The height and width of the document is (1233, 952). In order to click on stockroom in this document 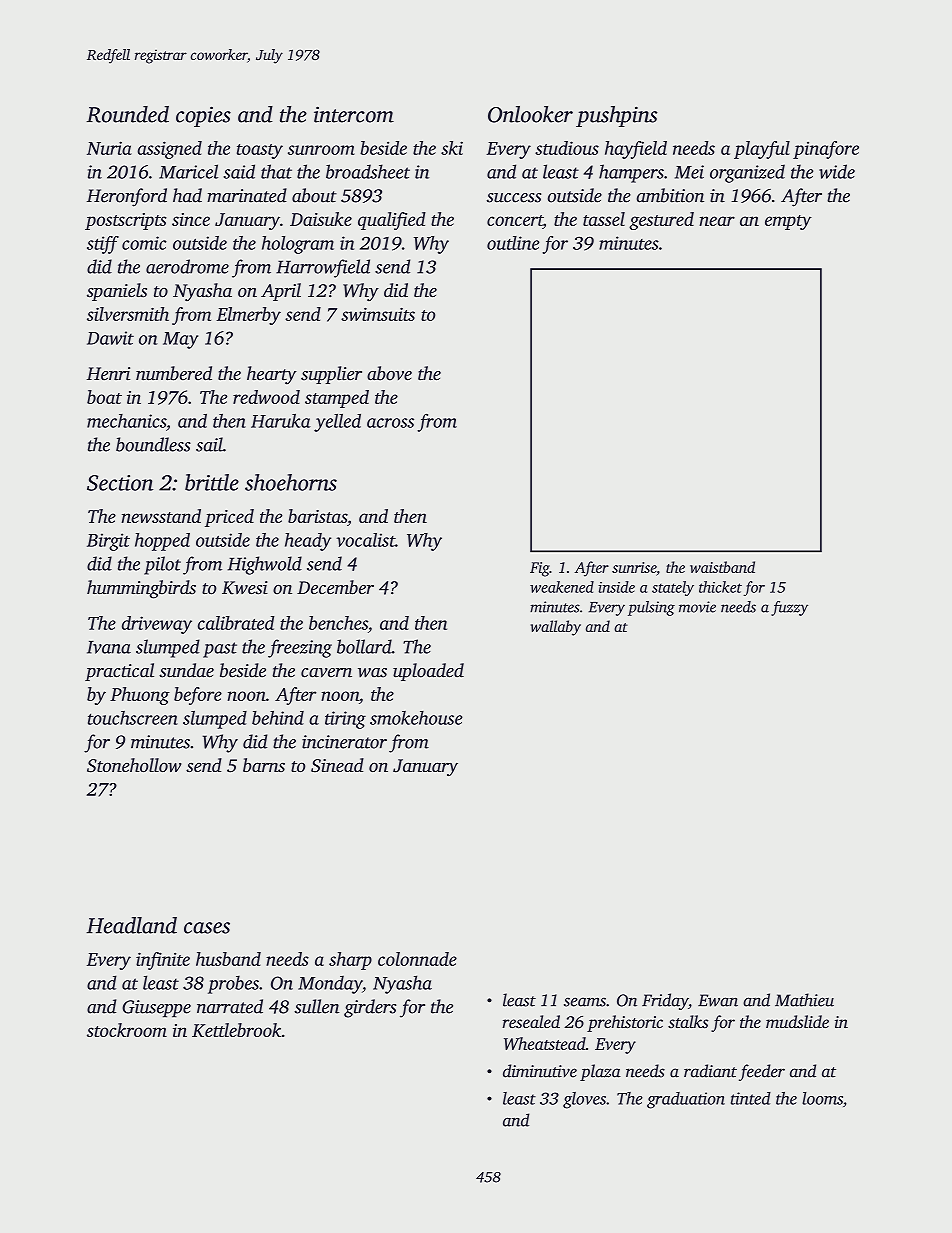, I will do `click(127, 1030)`.
